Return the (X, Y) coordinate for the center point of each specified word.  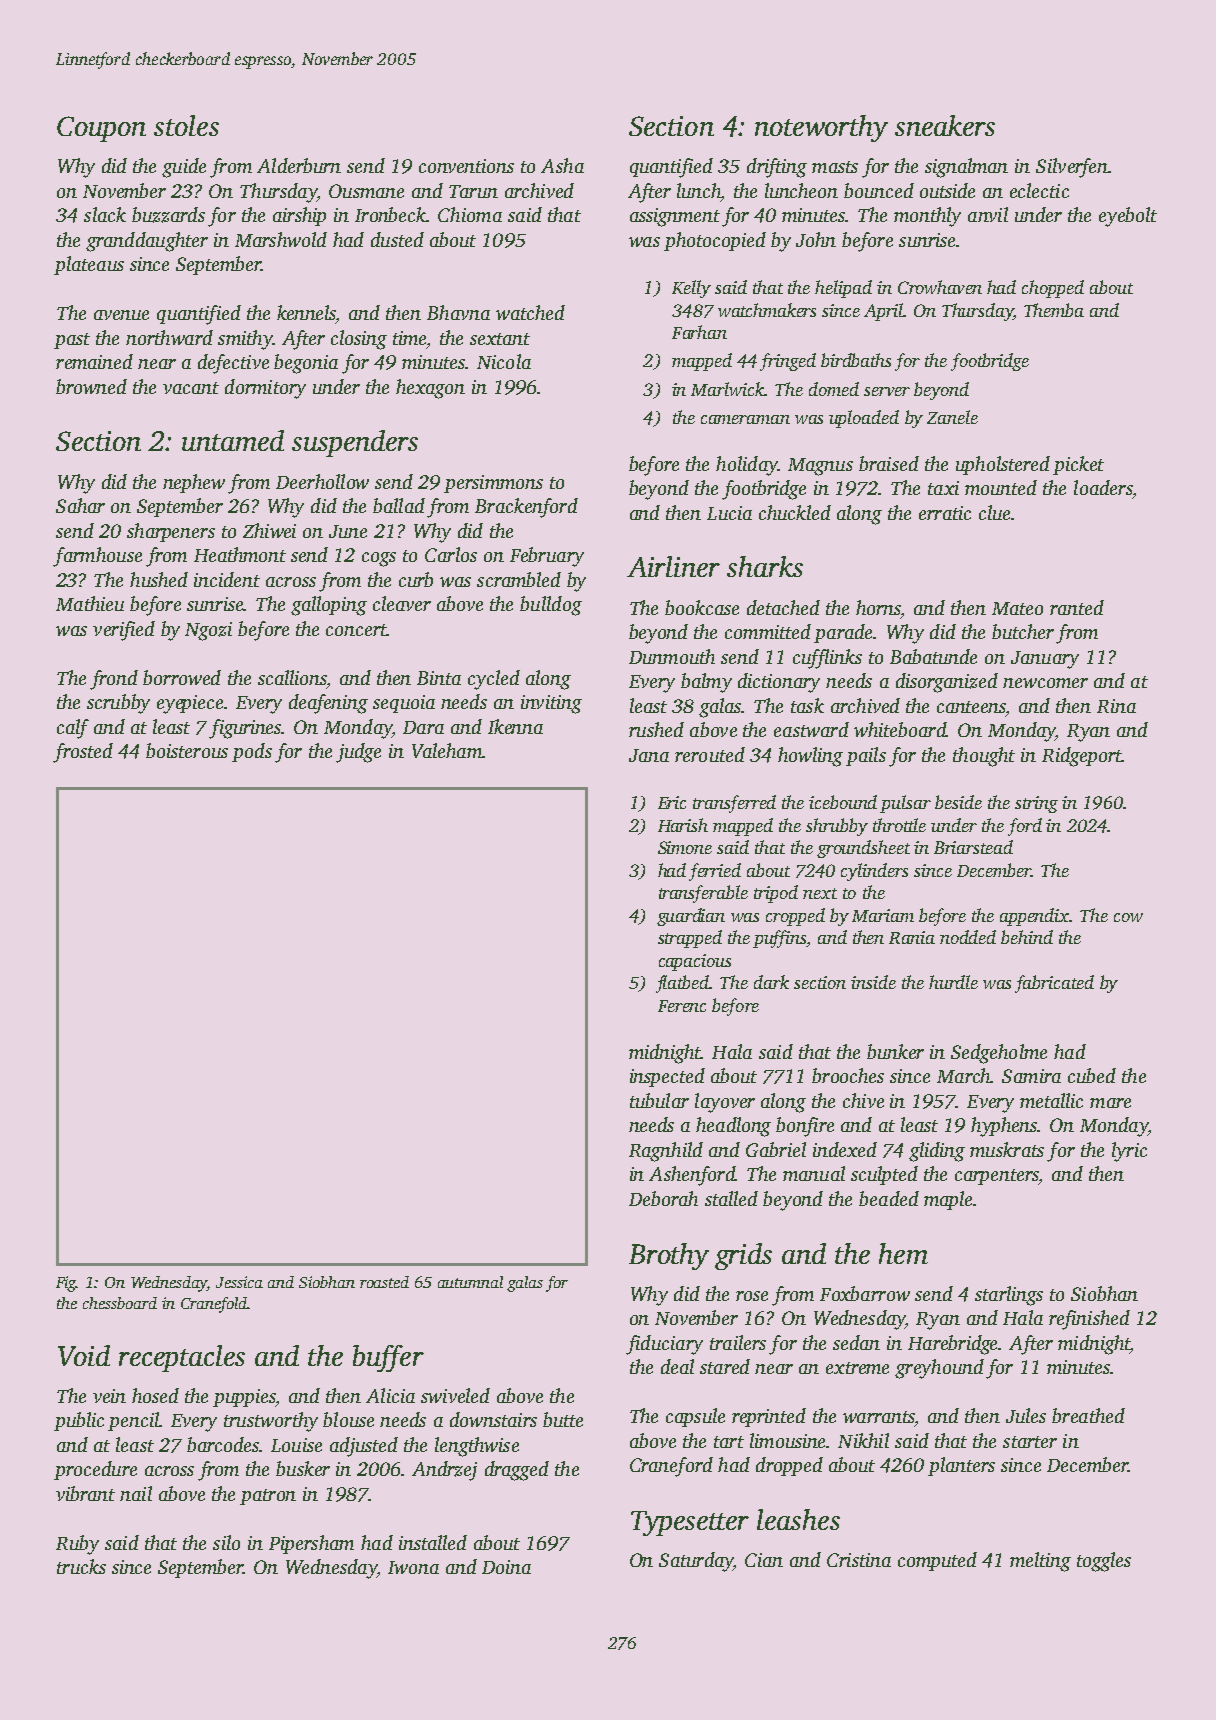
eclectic (1039, 190)
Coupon (101, 129)
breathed (1088, 1415)
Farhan (699, 332)
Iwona (413, 1567)
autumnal (470, 1282)
